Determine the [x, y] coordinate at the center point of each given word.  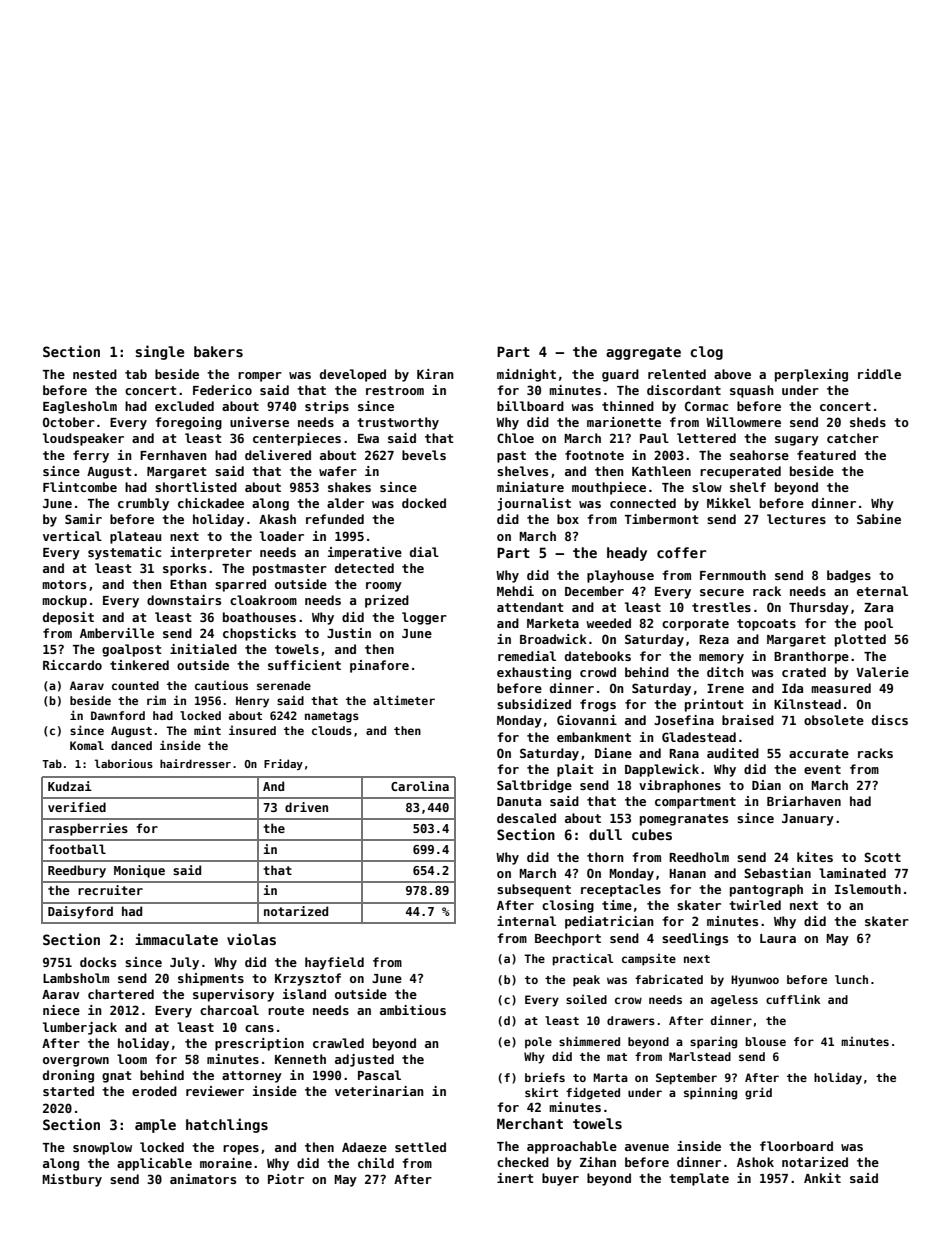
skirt [541, 1092]
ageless [734, 1001]
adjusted [364, 1060]
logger [424, 618]
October [69, 422]
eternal [882, 591]
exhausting [534, 673]
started [68, 1091]
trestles [721, 607]
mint [207, 730]
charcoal [229, 1010]
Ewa [368, 438]
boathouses [259, 617]
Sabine [879, 519]
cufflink [793, 999]
